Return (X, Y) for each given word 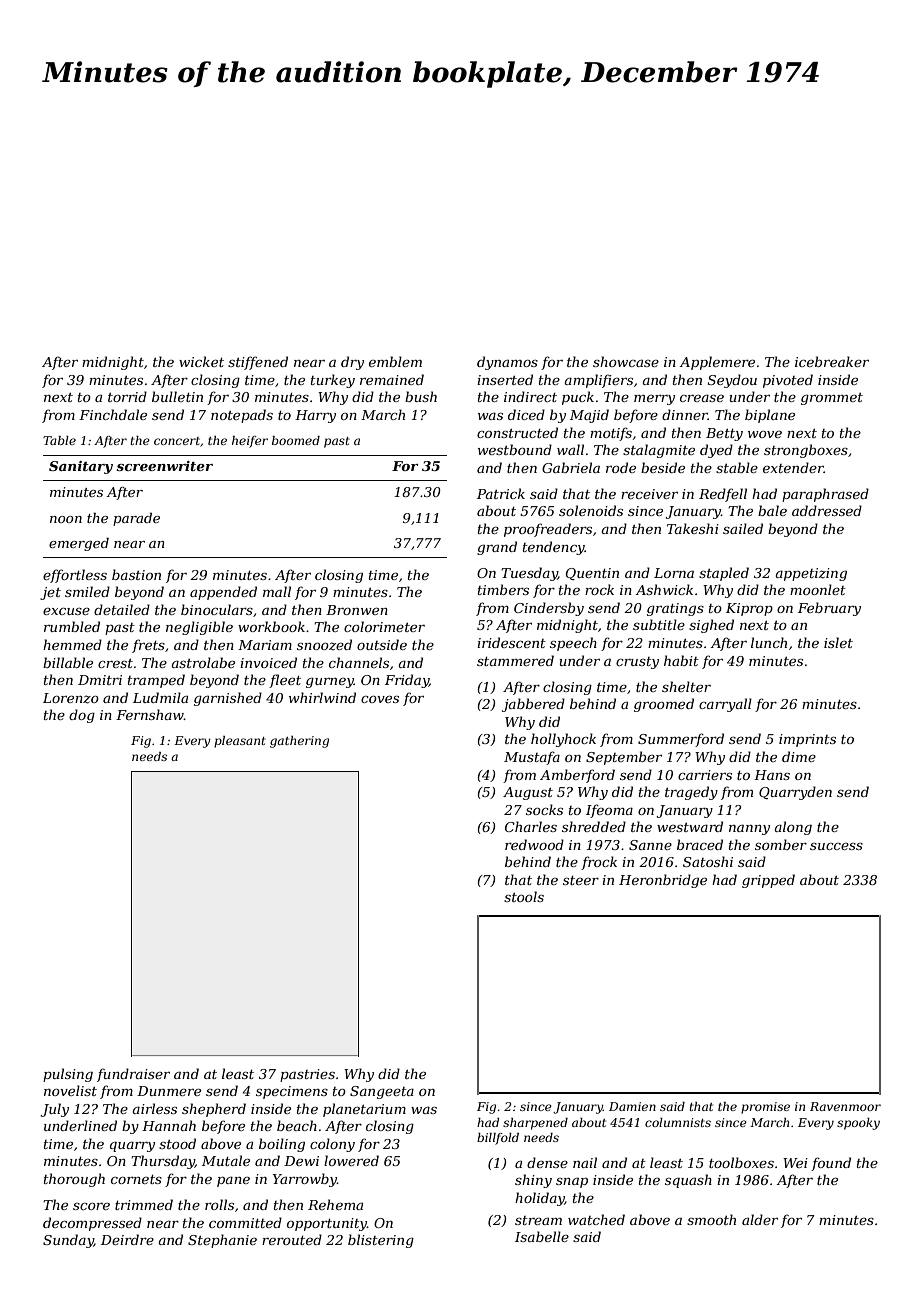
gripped (768, 881)
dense (547, 1162)
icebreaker (832, 361)
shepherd (214, 1110)
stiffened (258, 363)
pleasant (240, 742)
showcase (626, 361)
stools (524, 896)
